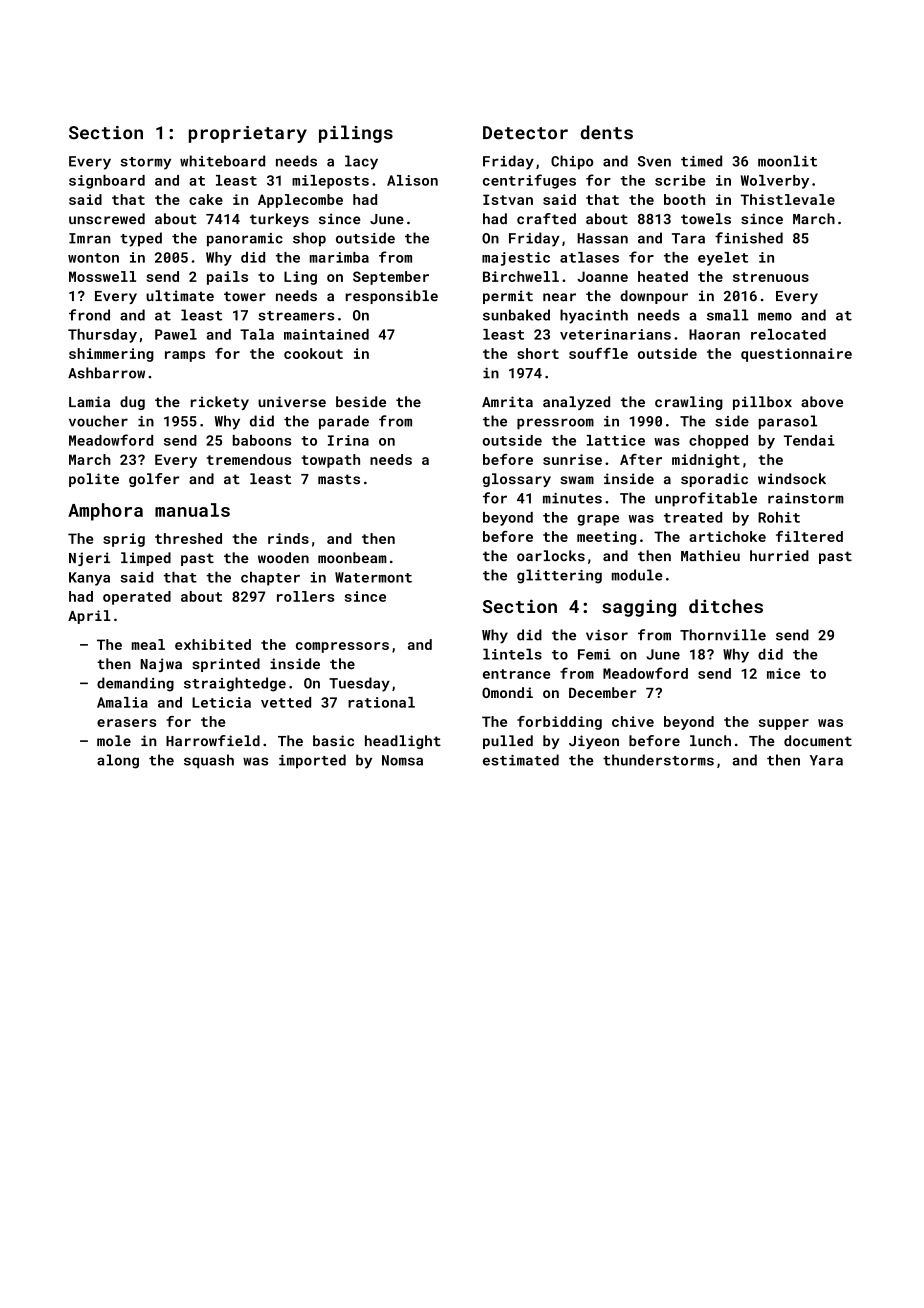 The height and width of the image is (1308, 924). I want to click on exhibited, so click(213, 644).
